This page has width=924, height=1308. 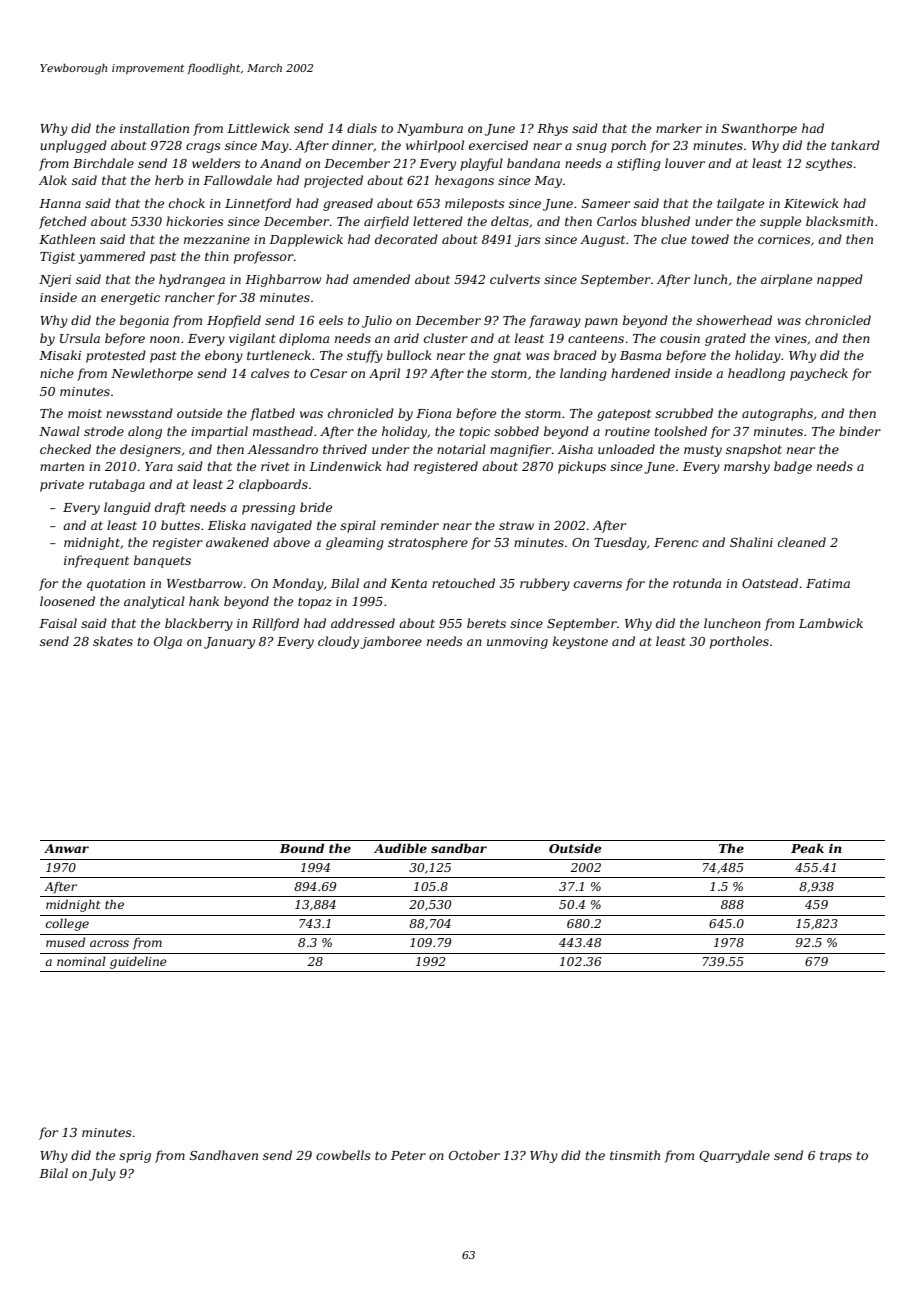 I want to click on Carlos, so click(x=617, y=221).
